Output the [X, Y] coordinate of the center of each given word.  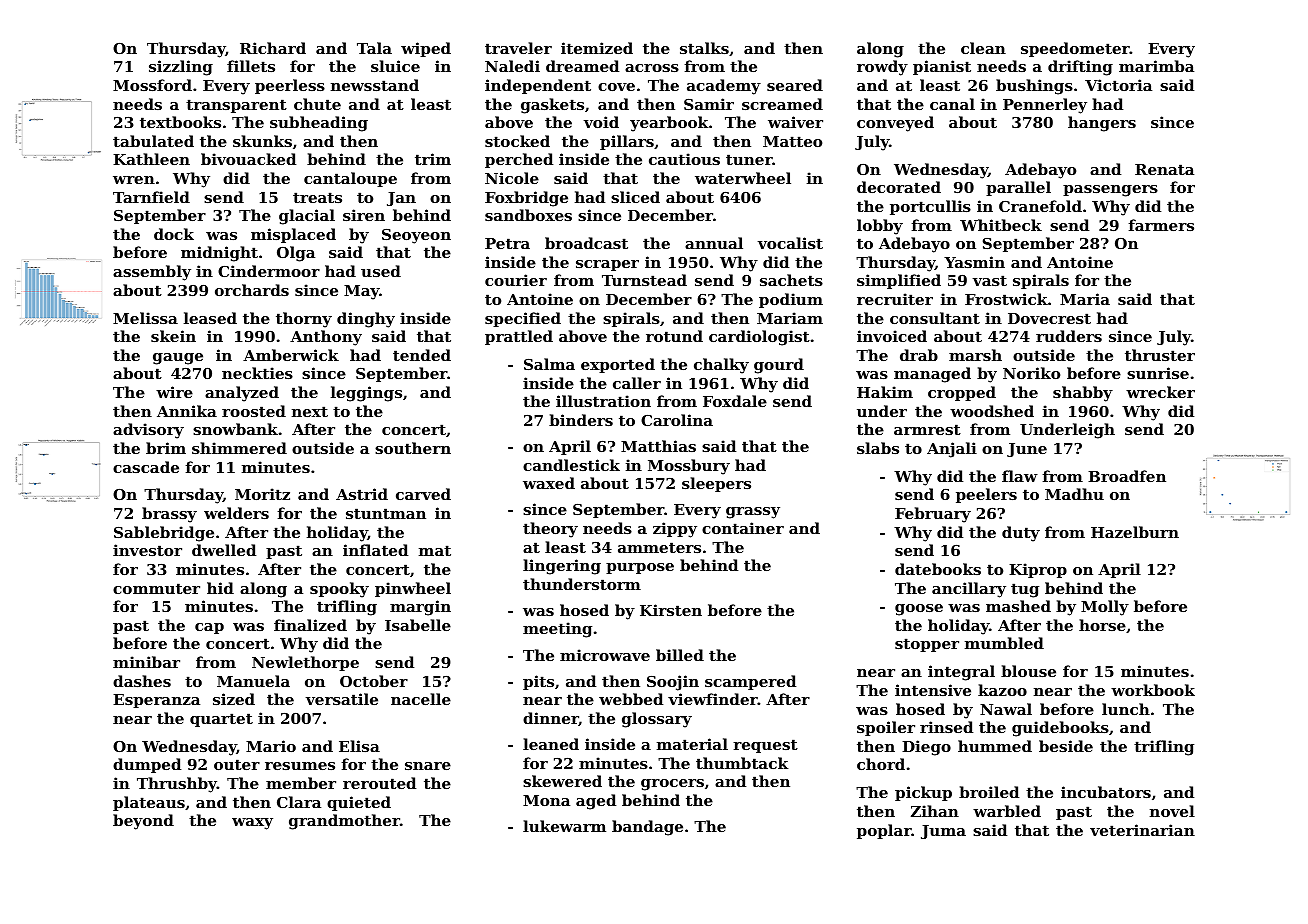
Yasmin [974, 262]
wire [174, 392]
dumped [147, 765]
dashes [142, 681]
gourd [779, 366]
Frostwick [1006, 299]
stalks [704, 48]
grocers [672, 785]
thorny [304, 320]
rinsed [946, 727]
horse [1102, 625]
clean [983, 48]
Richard [273, 48]
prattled [519, 337]
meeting [557, 630]
